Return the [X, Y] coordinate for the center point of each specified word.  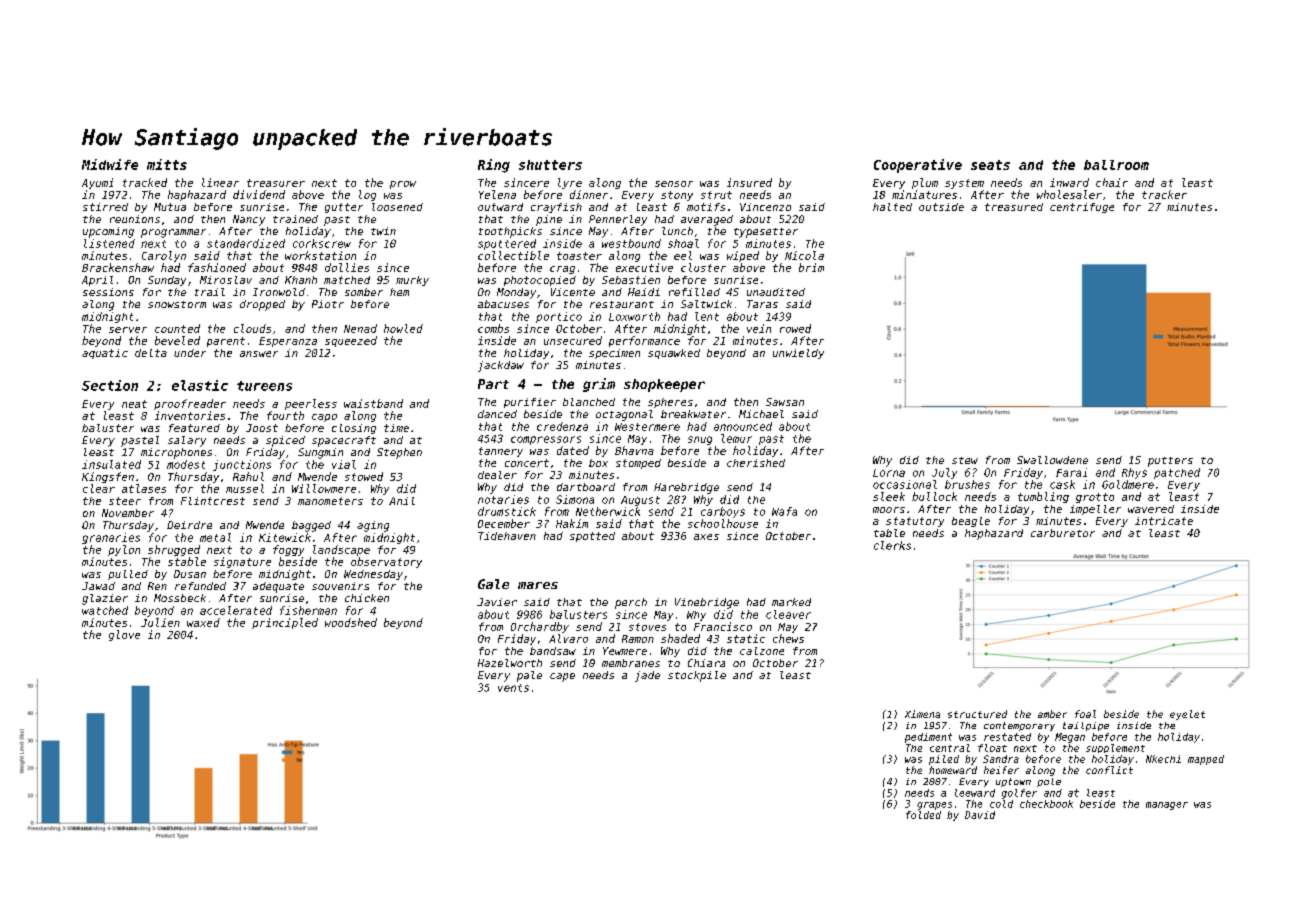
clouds [252, 328]
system [964, 184]
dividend [259, 194]
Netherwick [608, 511]
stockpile [697, 676]
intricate [1164, 521]
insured [749, 182]
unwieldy [798, 354]
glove [124, 635]
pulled [128, 575]
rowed [795, 328]
